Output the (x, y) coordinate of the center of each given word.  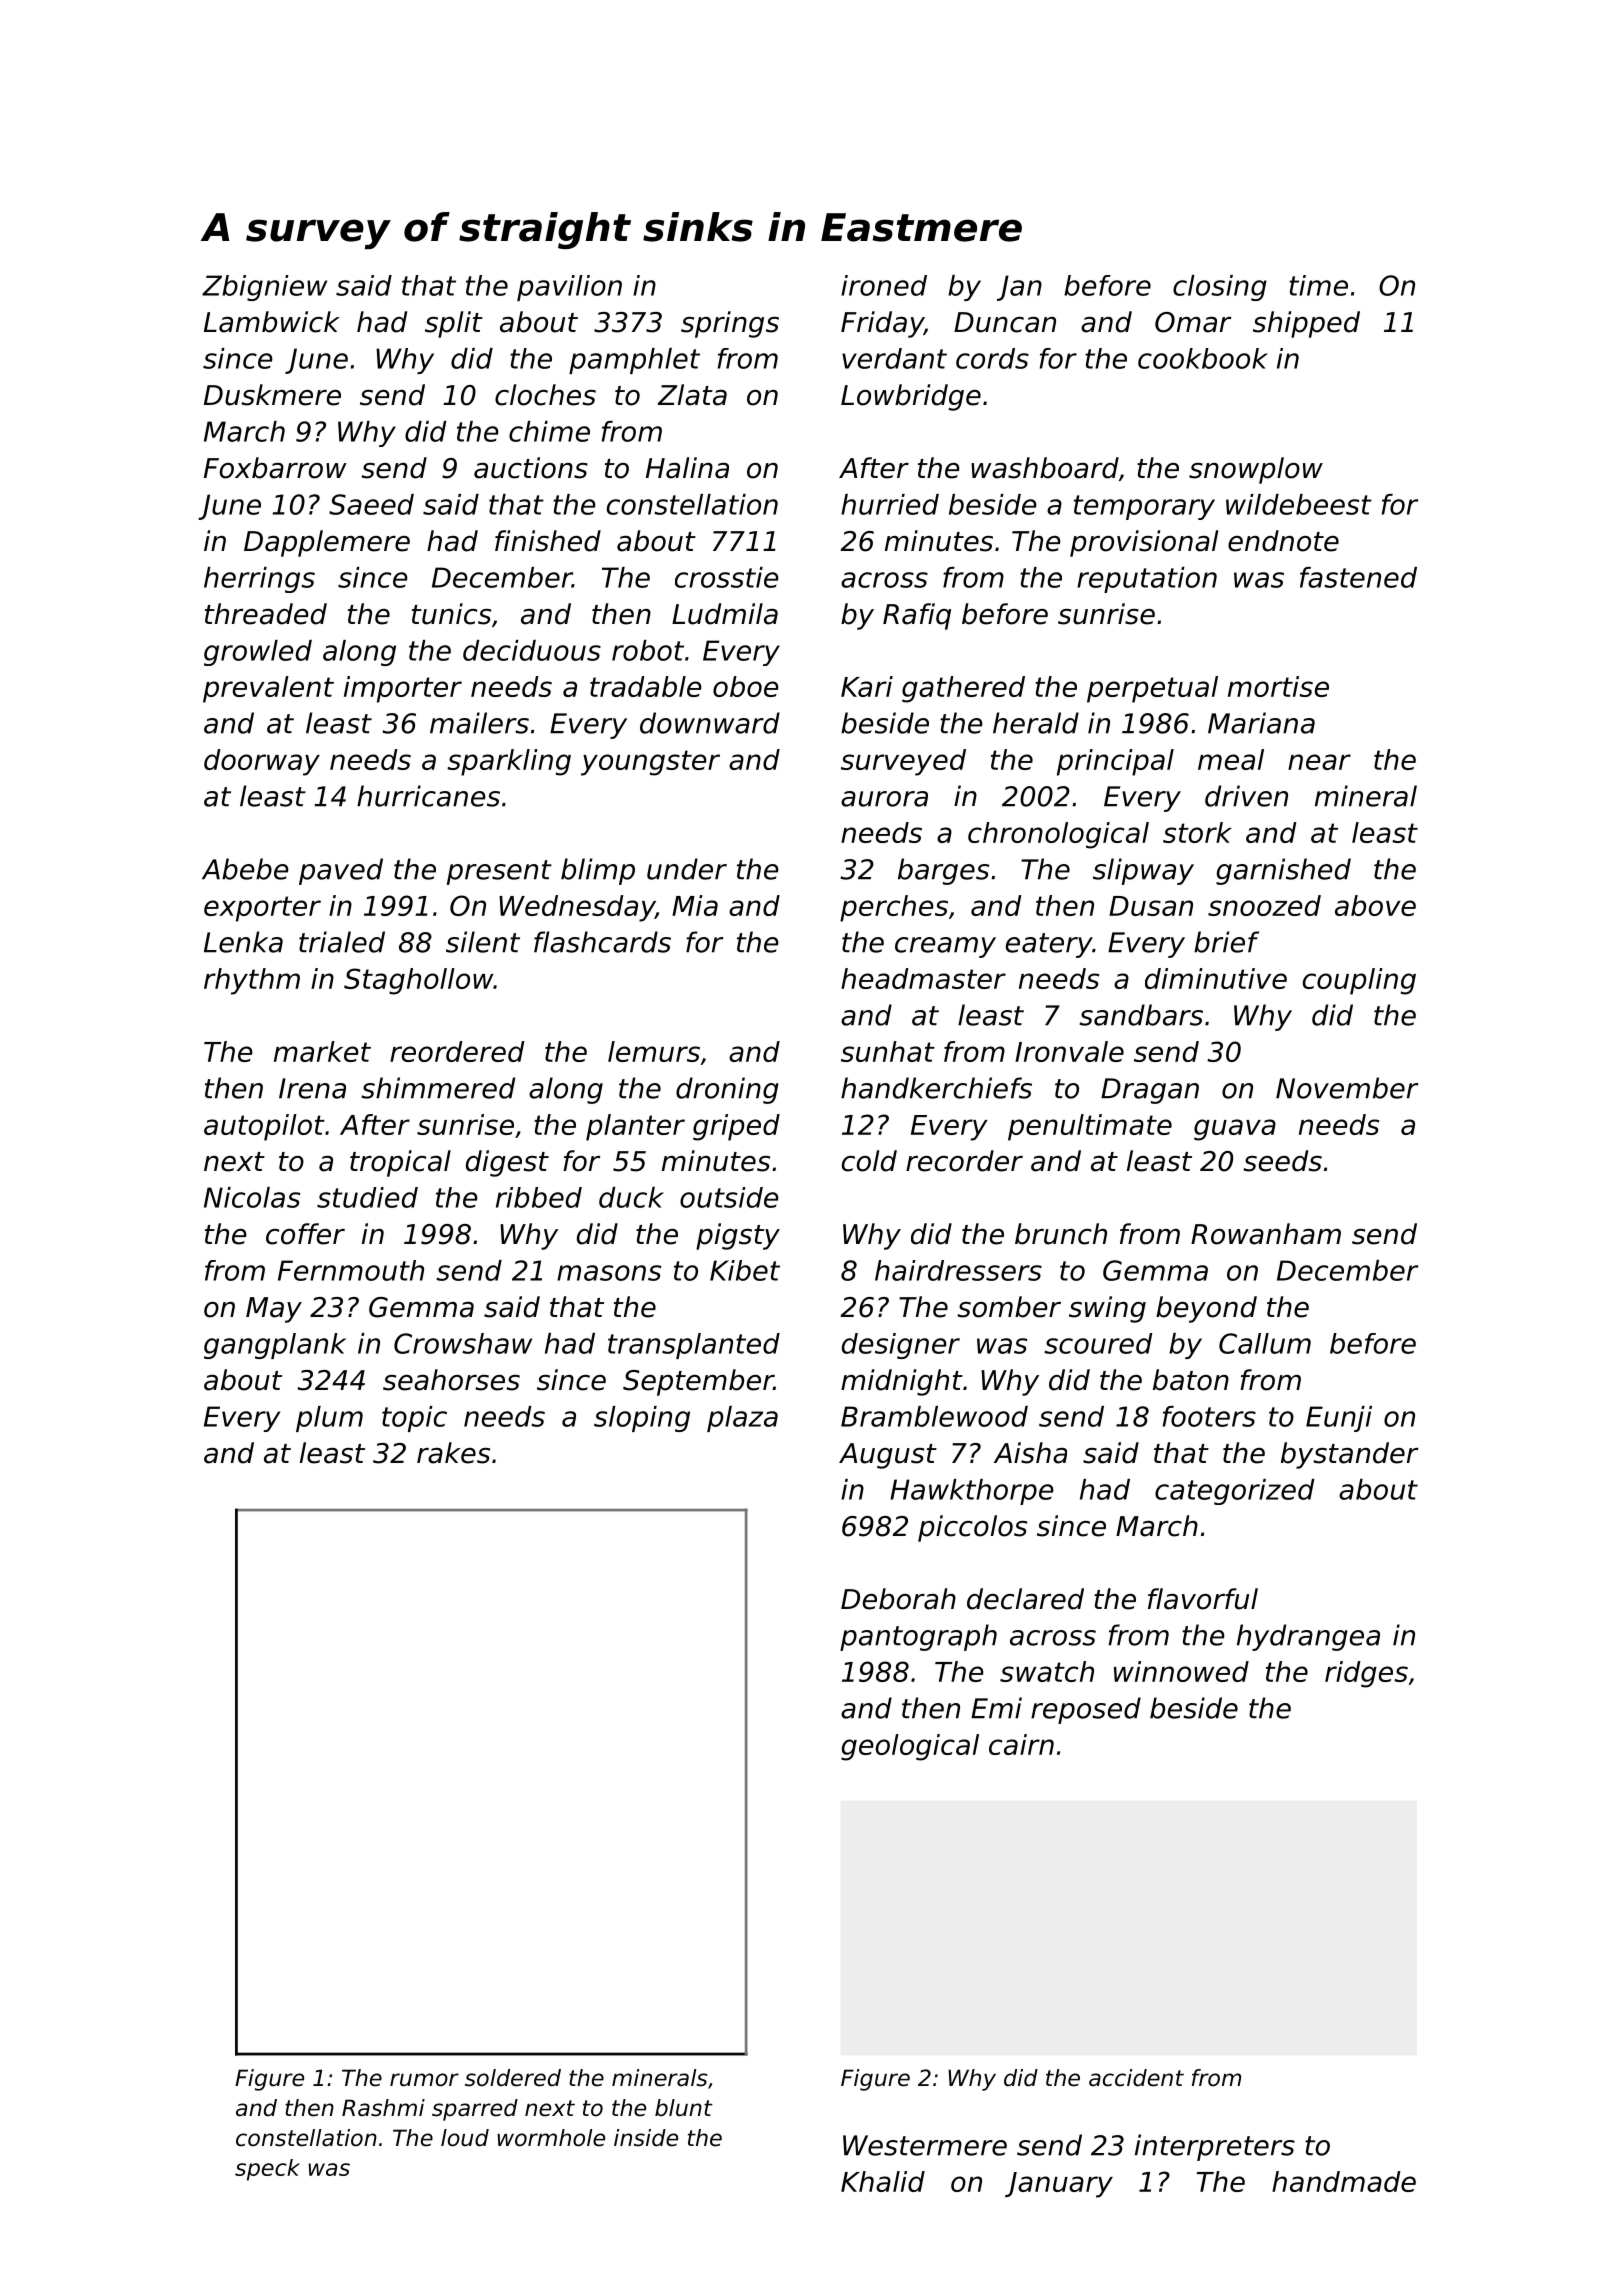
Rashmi (383, 2108)
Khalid (883, 2181)
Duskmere (272, 395)
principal (1115, 762)
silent (483, 942)
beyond (1206, 1309)
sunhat (888, 1051)
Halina (687, 468)
